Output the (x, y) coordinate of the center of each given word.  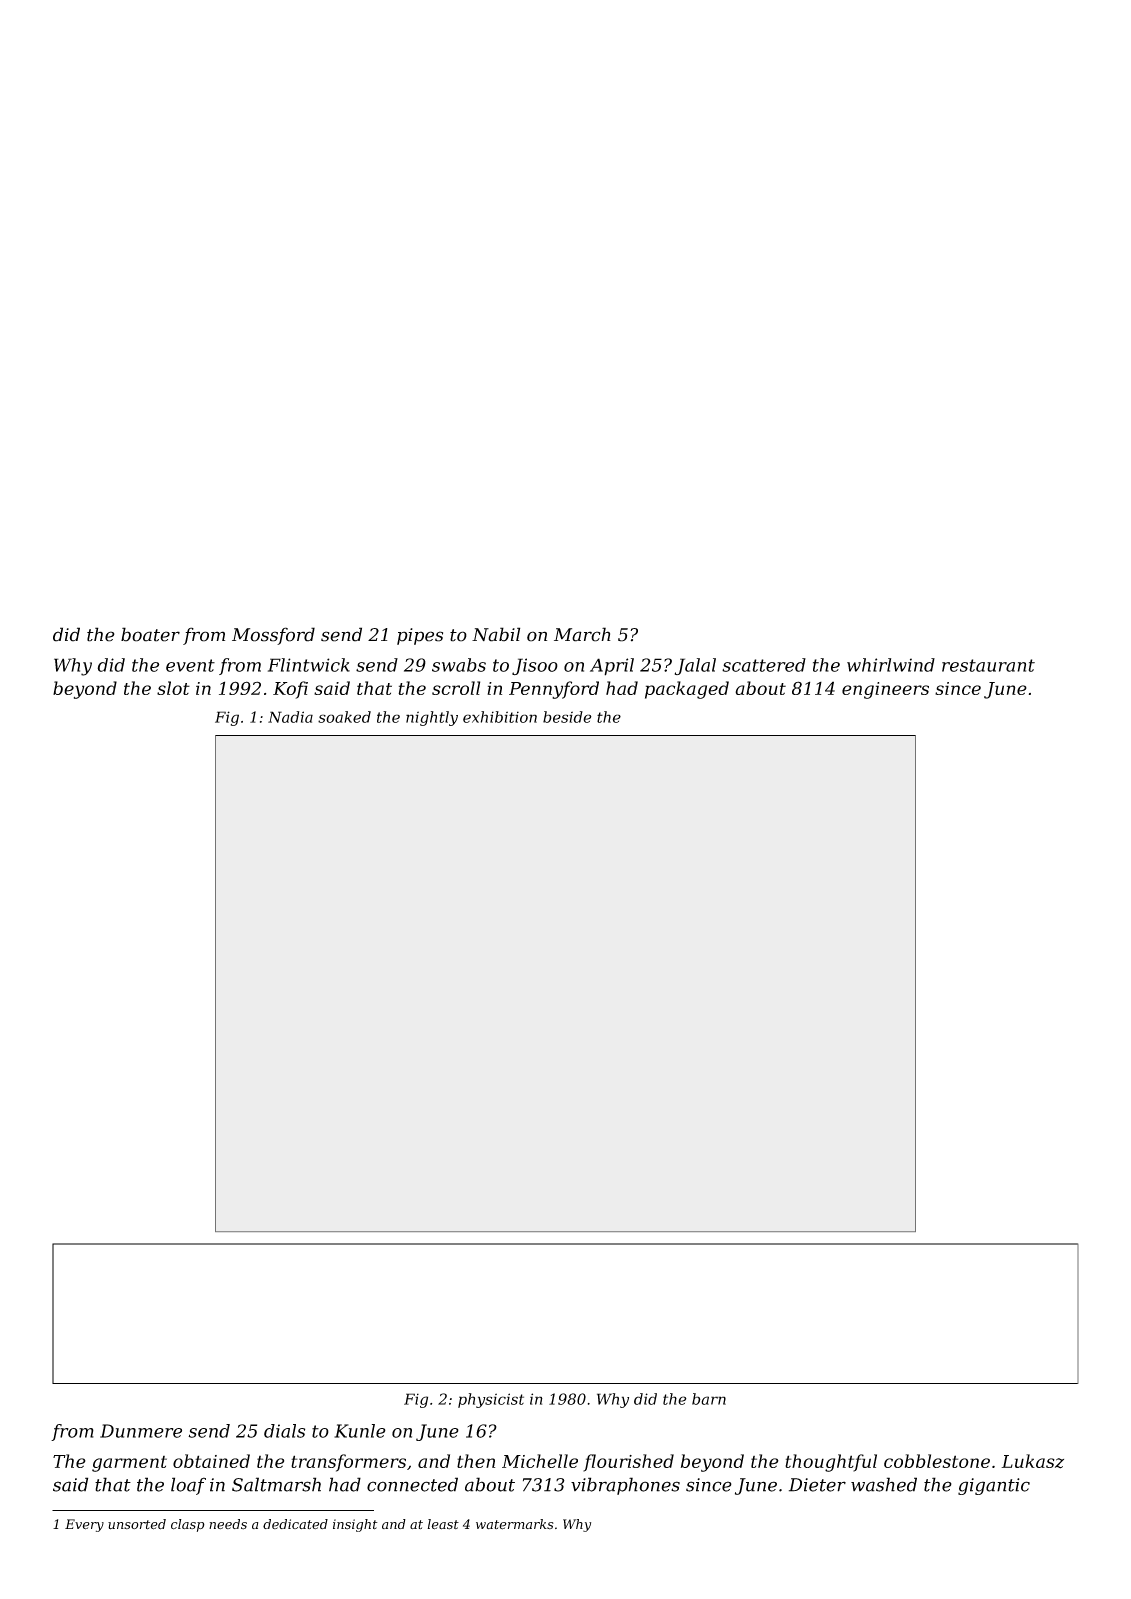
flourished (628, 1463)
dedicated (295, 1524)
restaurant (988, 665)
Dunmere (141, 1431)
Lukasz (1032, 1461)
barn (709, 1399)
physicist (491, 1400)
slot (173, 688)
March (582, 634)
